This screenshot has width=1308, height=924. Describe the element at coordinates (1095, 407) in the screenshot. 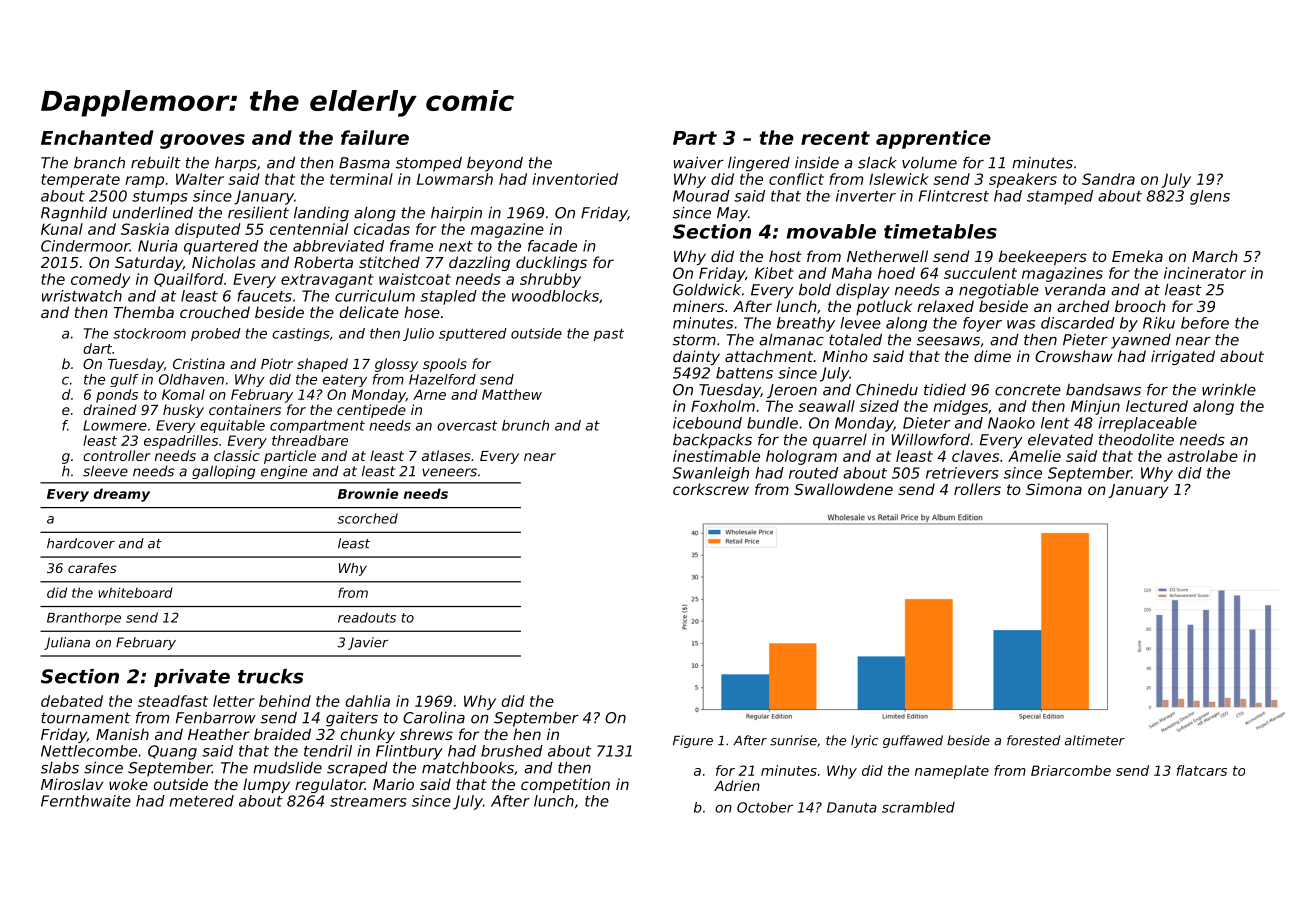

I see `Minjun` at that location.
